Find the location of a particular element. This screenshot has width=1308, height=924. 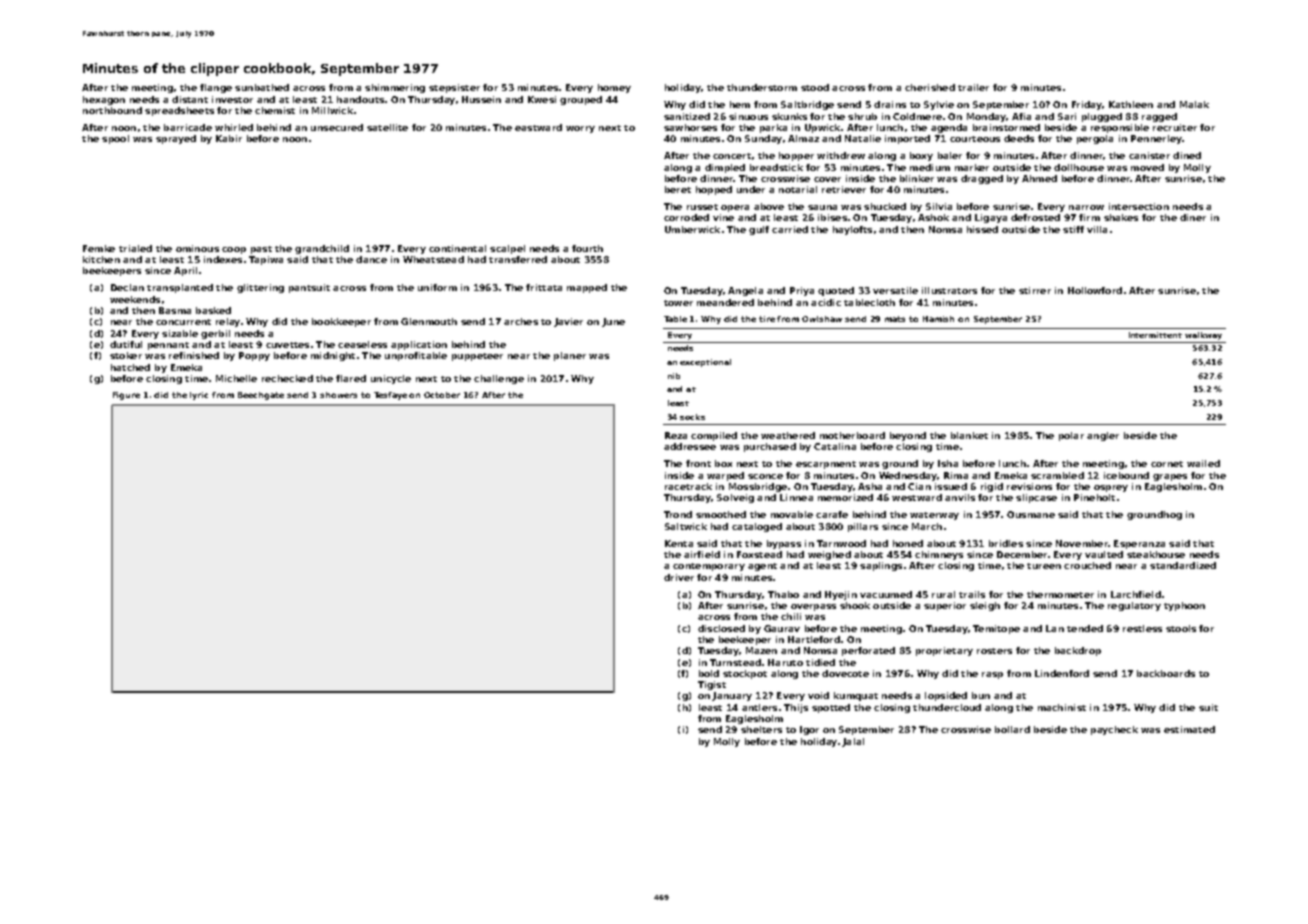

driver is located at coordinates (679, 577).
